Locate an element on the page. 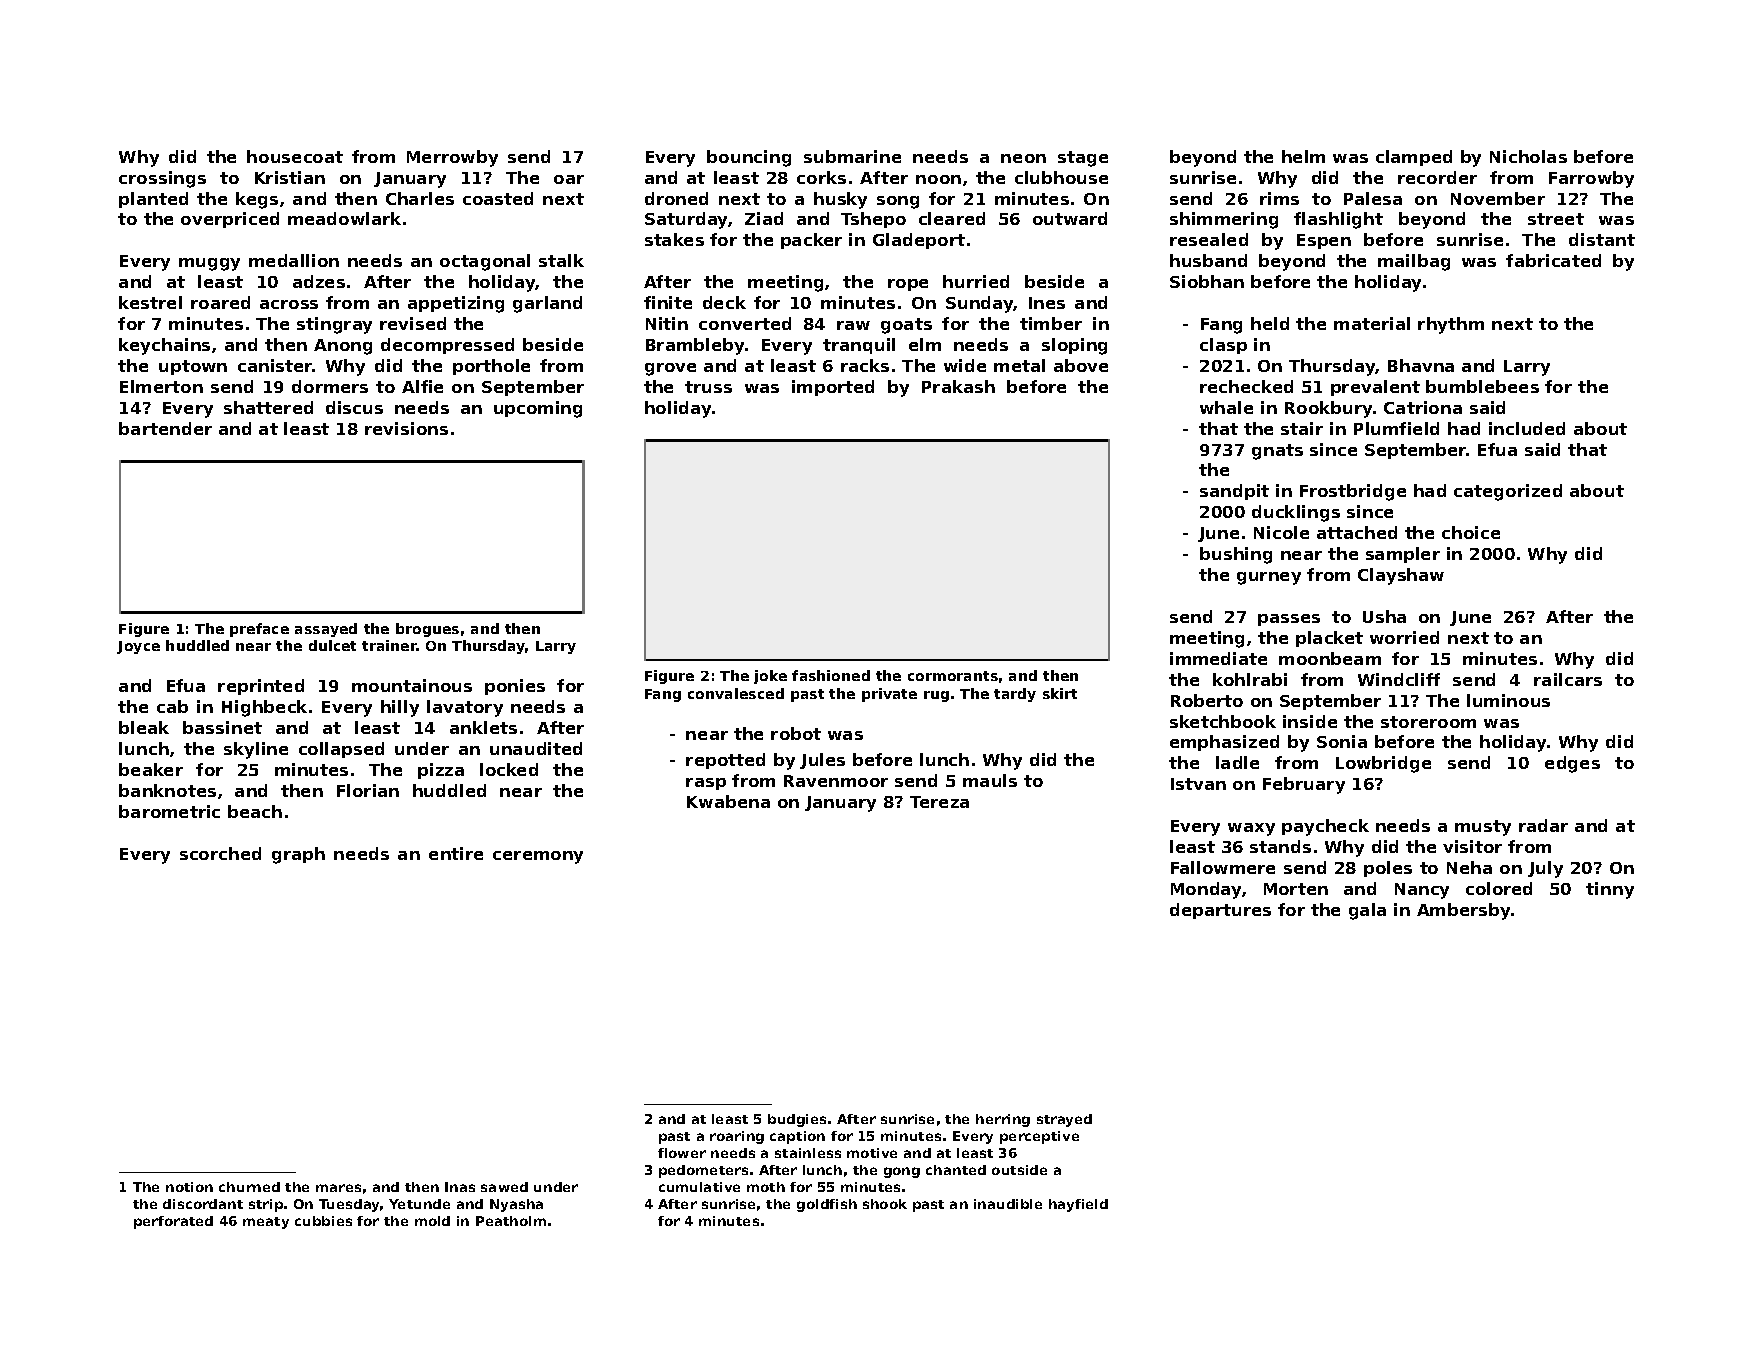 The image size is (1754, 1355). convalesced is located at coordinates (736, 693).
